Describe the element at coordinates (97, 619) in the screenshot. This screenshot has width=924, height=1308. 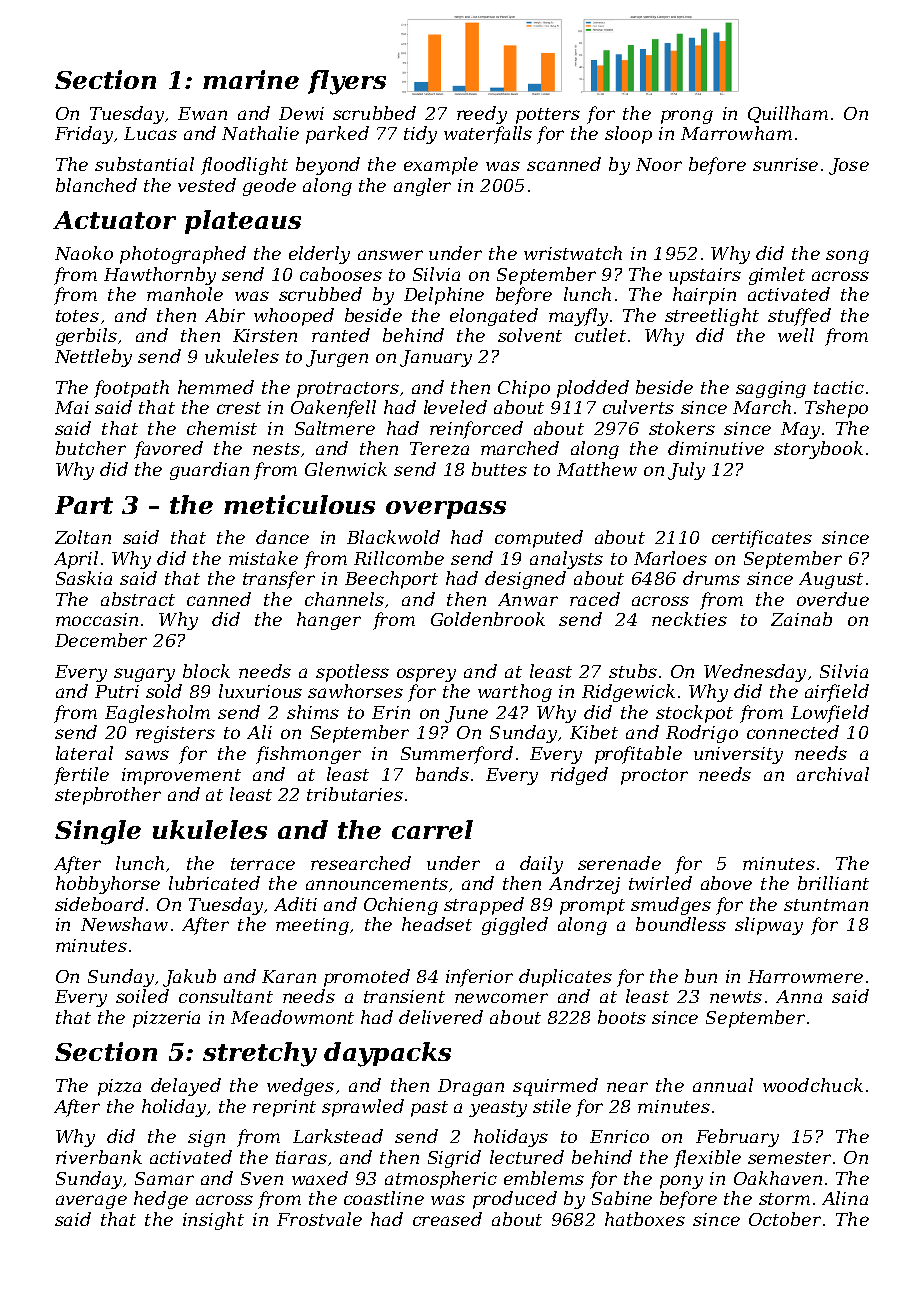
I see `moccasin` at that location.
